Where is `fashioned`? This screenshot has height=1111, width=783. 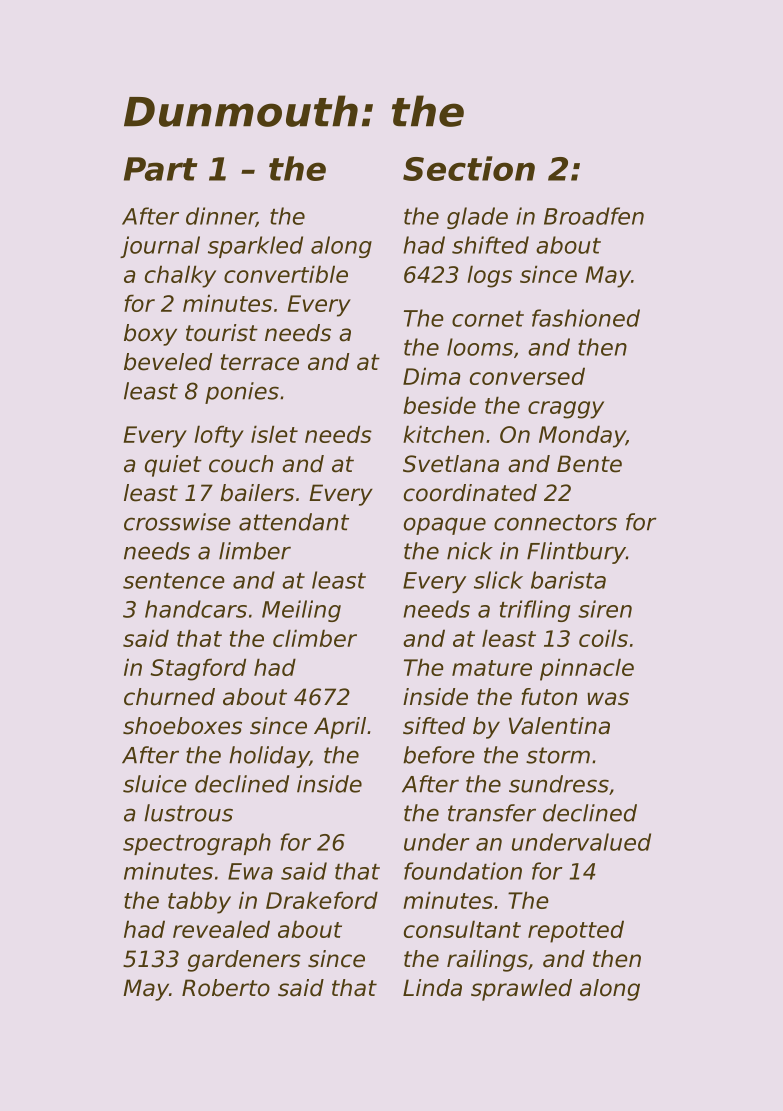
fashioned is located at coordinates (586, 318).
